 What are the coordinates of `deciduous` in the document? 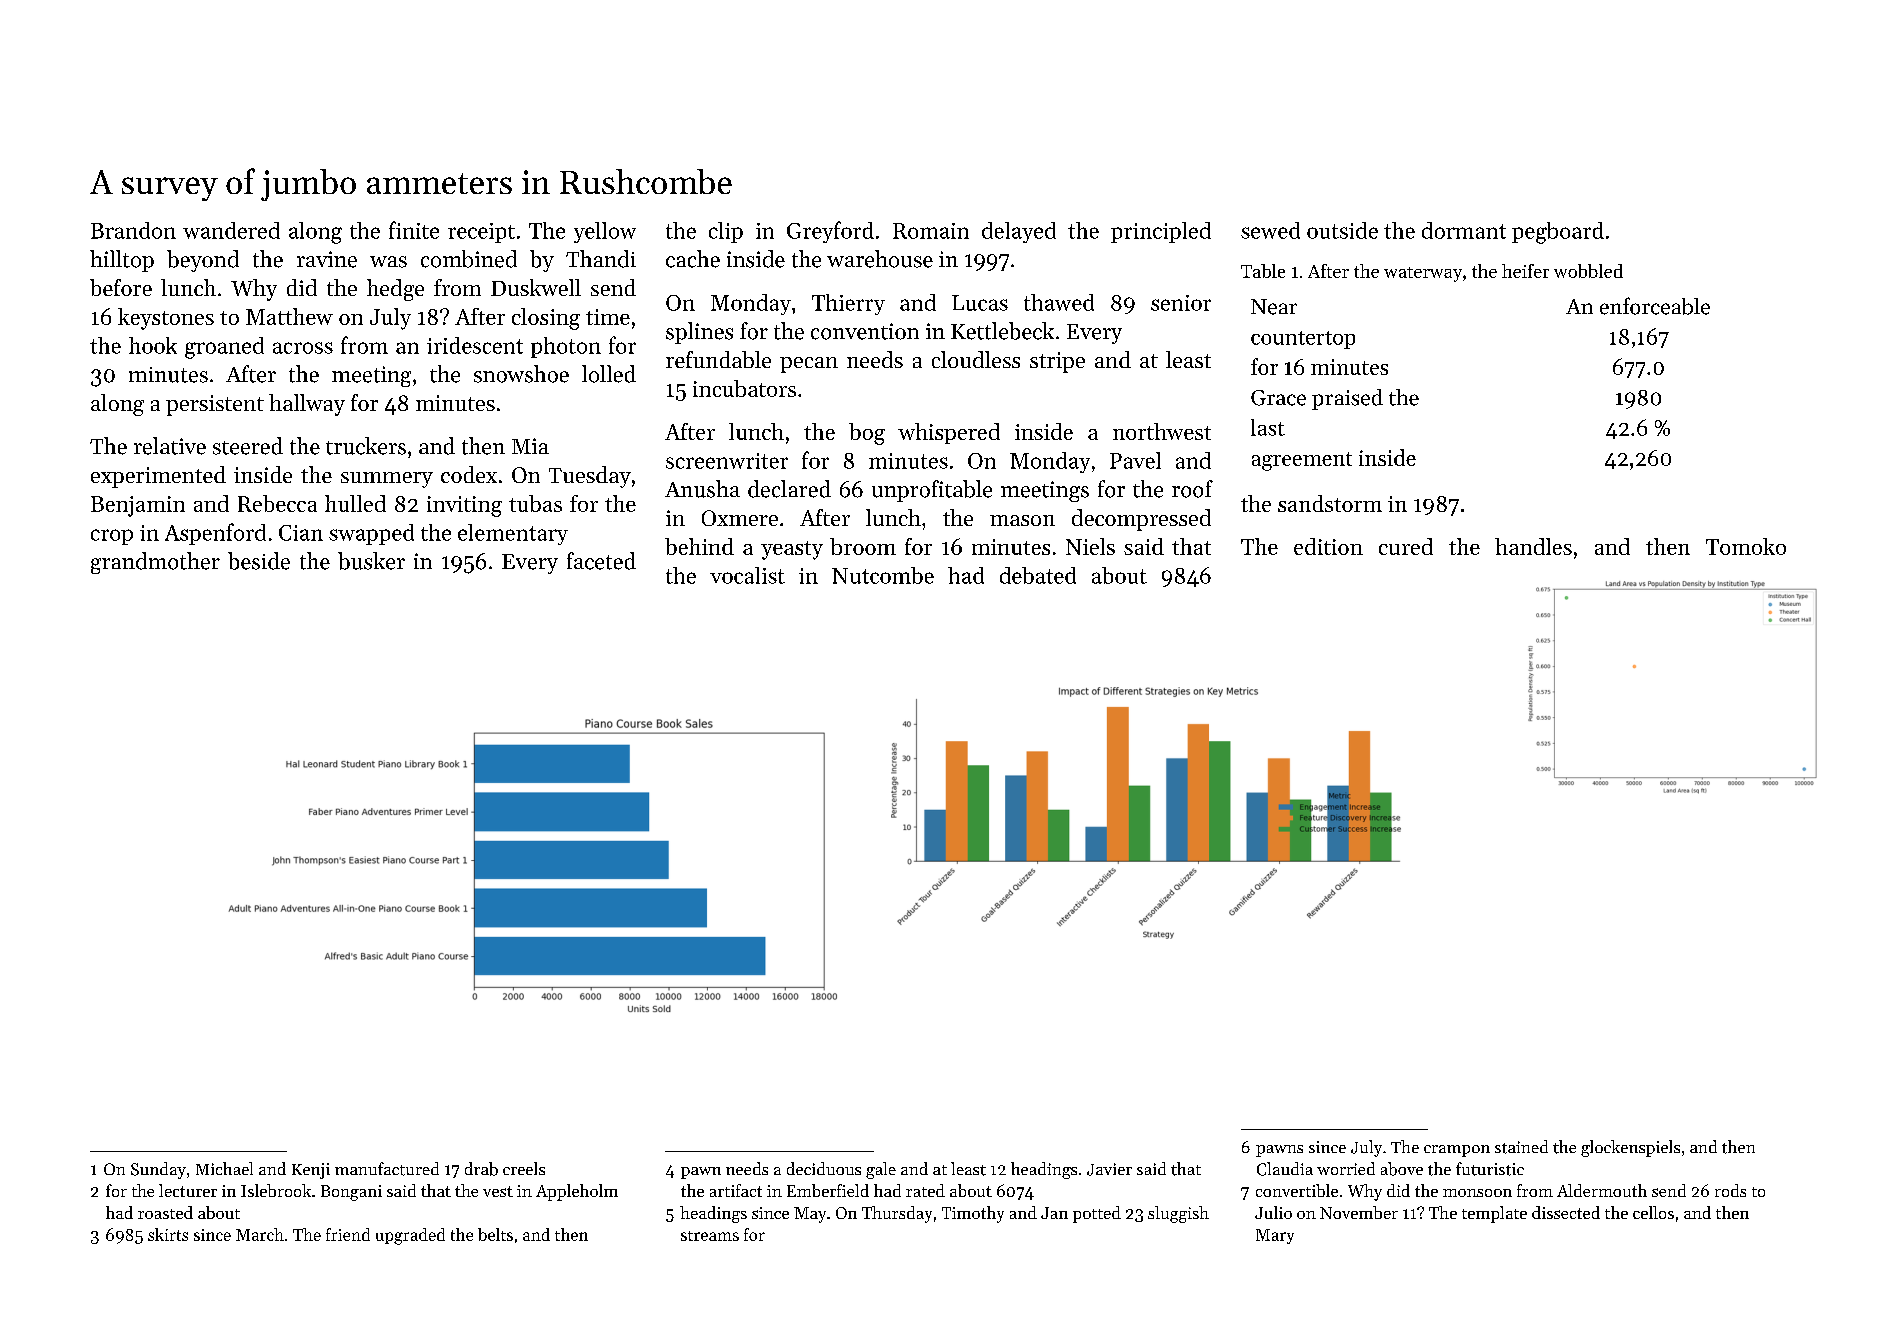 It's located at (824, 1168).
